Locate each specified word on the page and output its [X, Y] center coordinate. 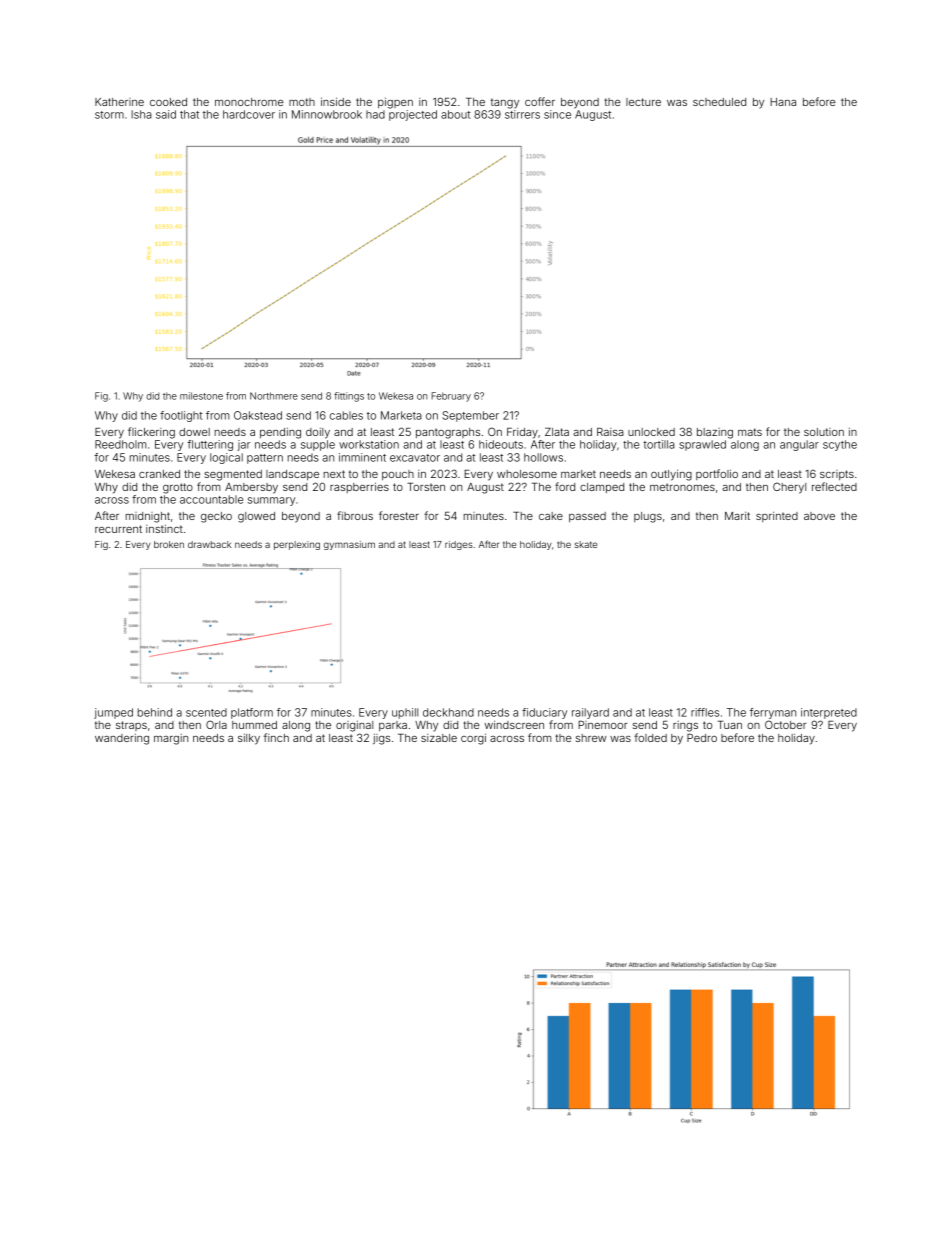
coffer [540, 101]
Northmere [274, 396]
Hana [783, 102]
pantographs [448, 433]
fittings [349, 397]
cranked [159, 474]
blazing [715, 433]
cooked [168, 102]
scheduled [719, 102]
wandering [122, 739]
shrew [591, 738]
